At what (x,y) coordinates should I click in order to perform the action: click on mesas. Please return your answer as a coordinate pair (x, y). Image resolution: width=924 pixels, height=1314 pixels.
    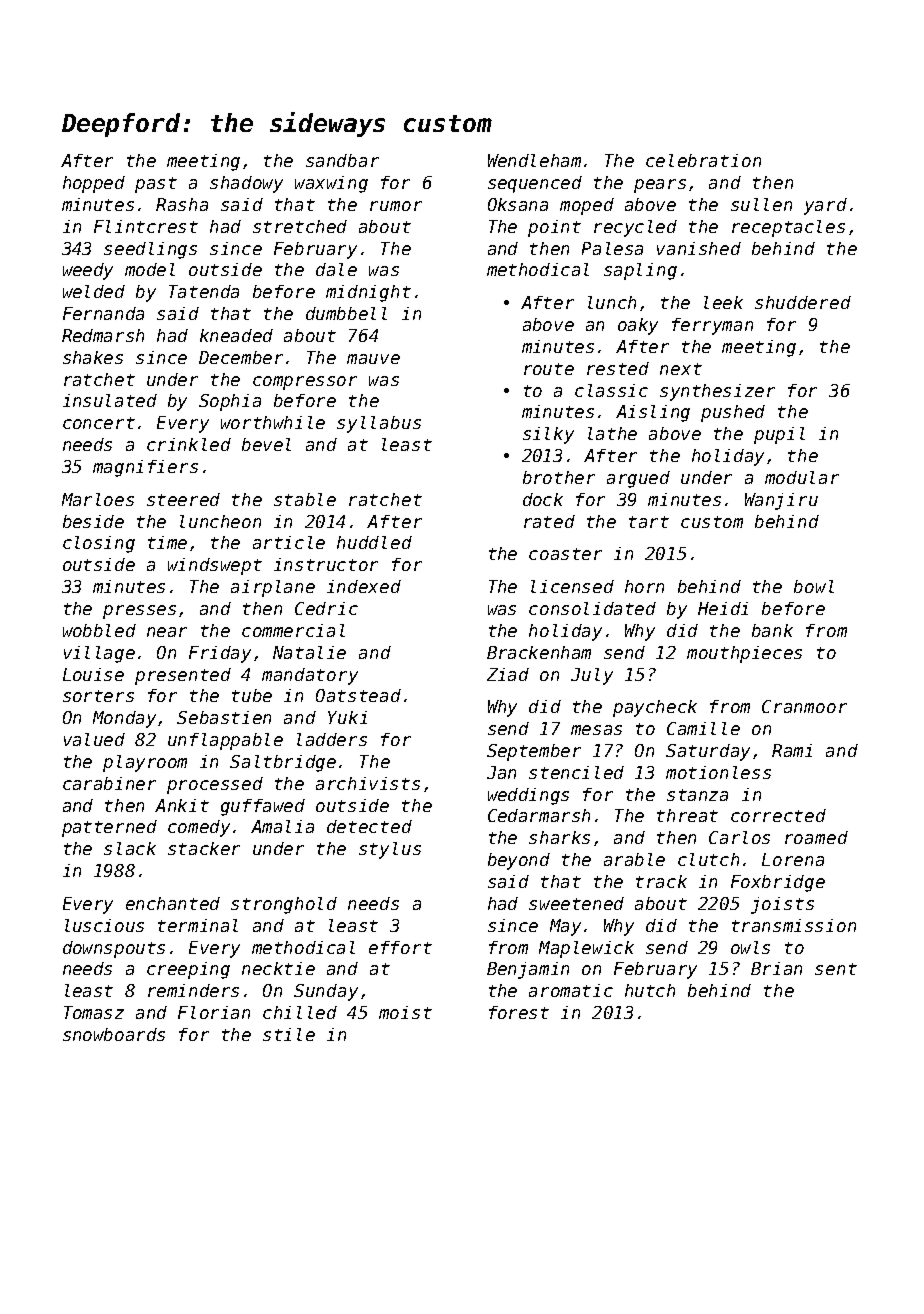
    Looking at the image, I should click on (596, 730).
